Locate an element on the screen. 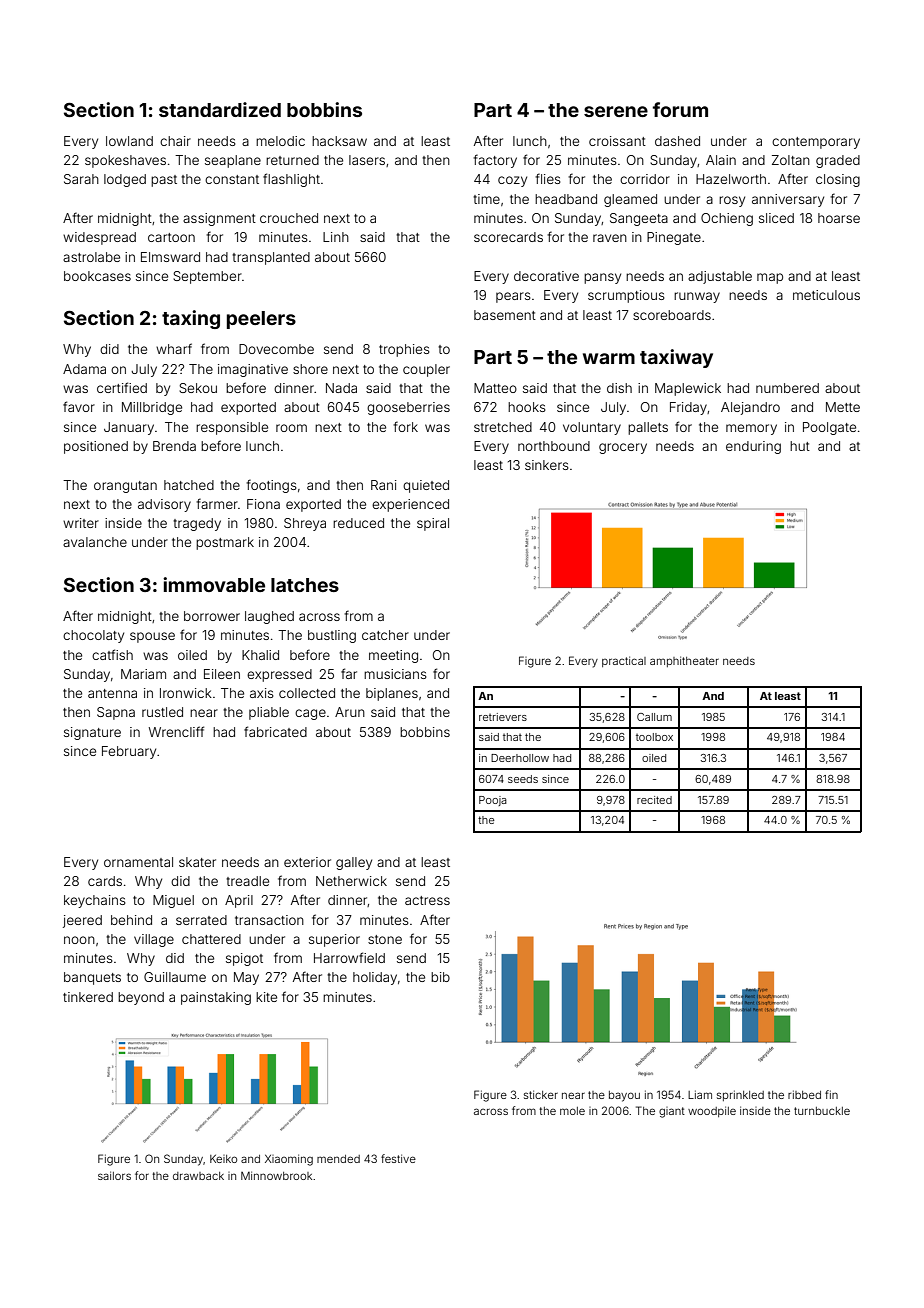 This screenshot has width=924, height=1308. spiral is located at coordinates (433, 524).
